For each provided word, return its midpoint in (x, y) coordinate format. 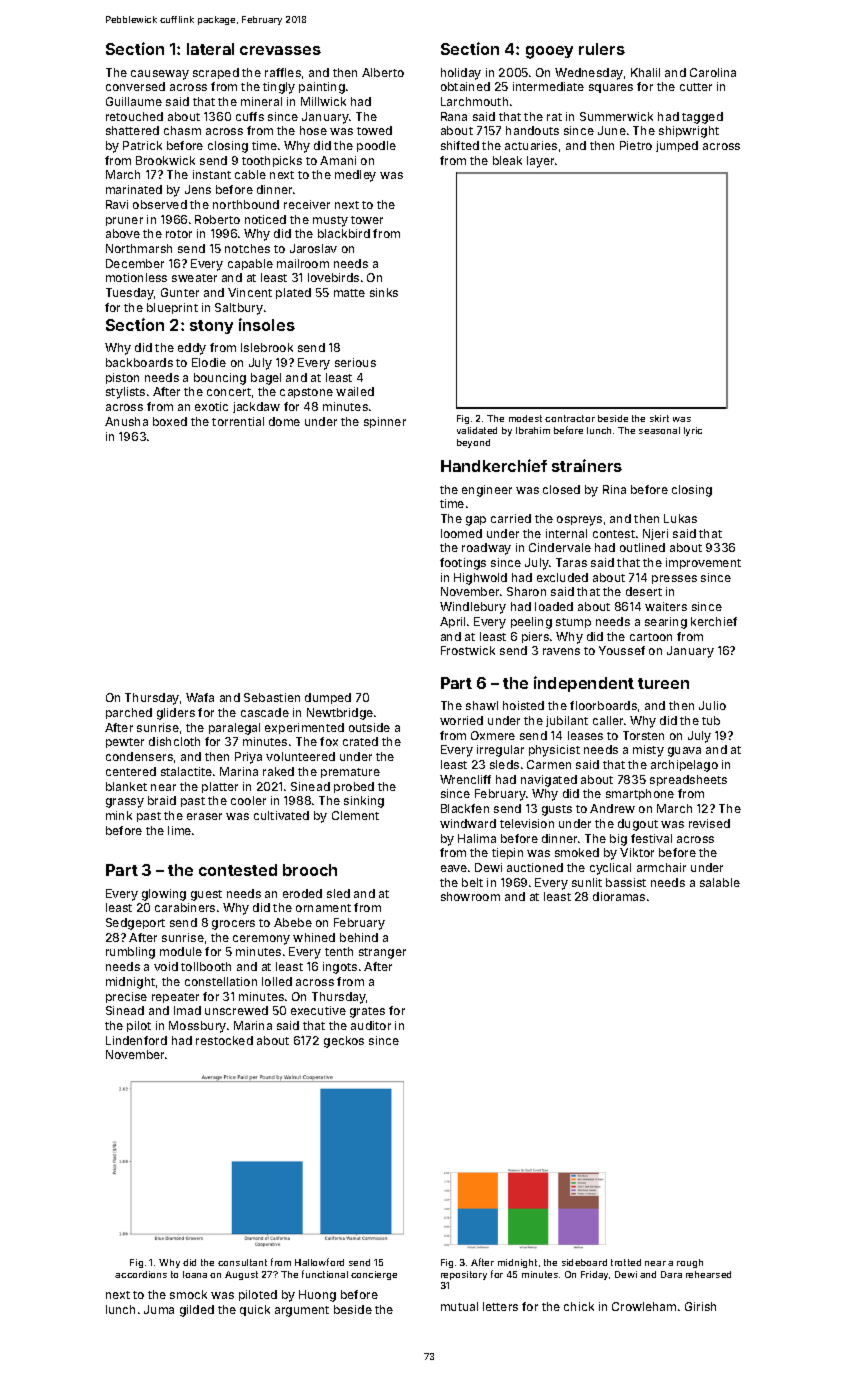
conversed (135, 86)
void (166, 966)
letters (500, 1306)
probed (354, 787)
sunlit (587, 882)
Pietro (636, 145)
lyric (693, 431)
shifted (460, 145)
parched (129, 713)
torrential (238, 421)
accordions (141, 1274)
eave (454, 868)
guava (684, 752)
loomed (461, 533)
